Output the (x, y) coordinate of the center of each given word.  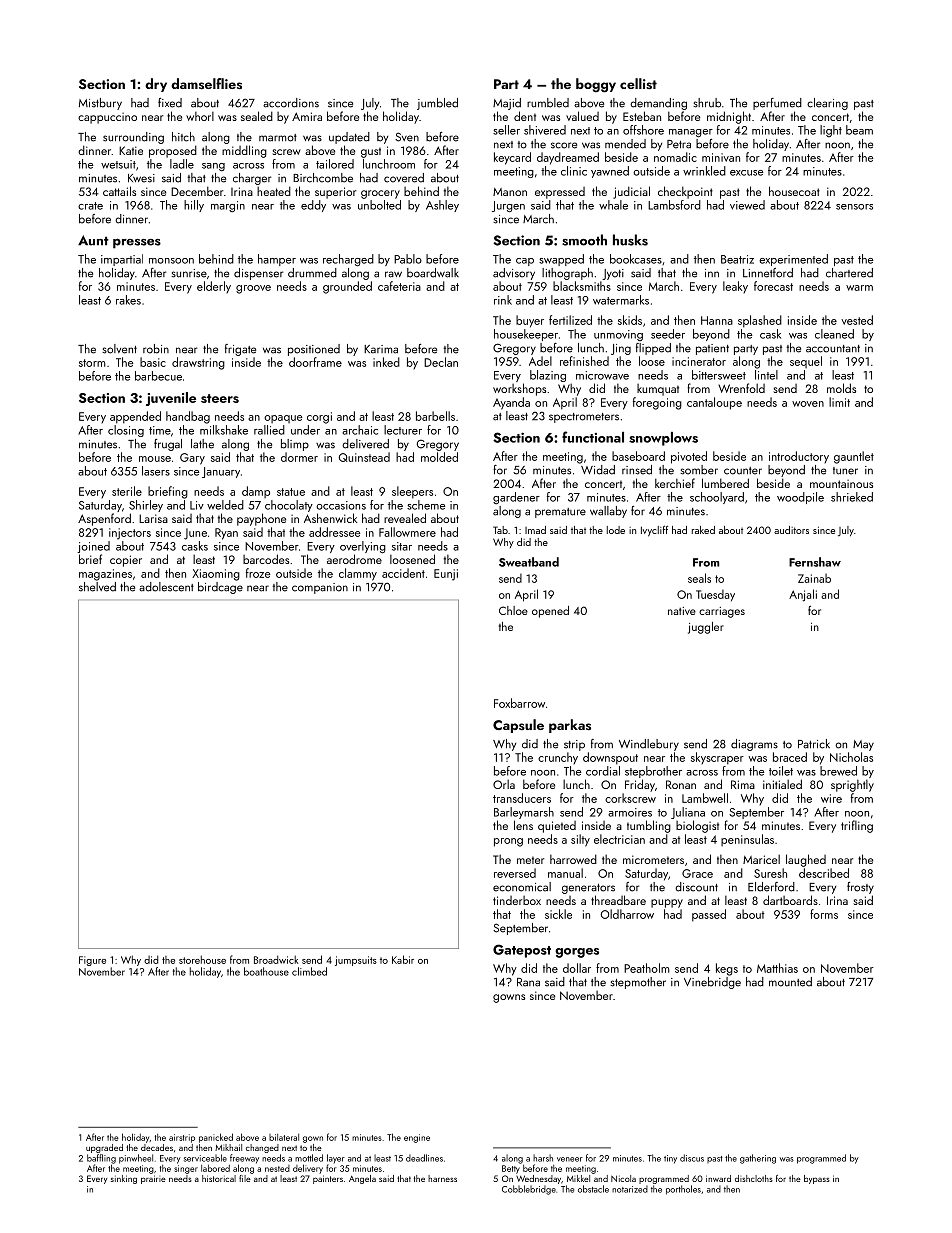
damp (256, 492)
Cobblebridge (529, 1190)
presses (137, 243)
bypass (817, 1179)
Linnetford (768, 273)
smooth (584, 240)
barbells (435, 416)
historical (219, 1178)
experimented (793, 260)
